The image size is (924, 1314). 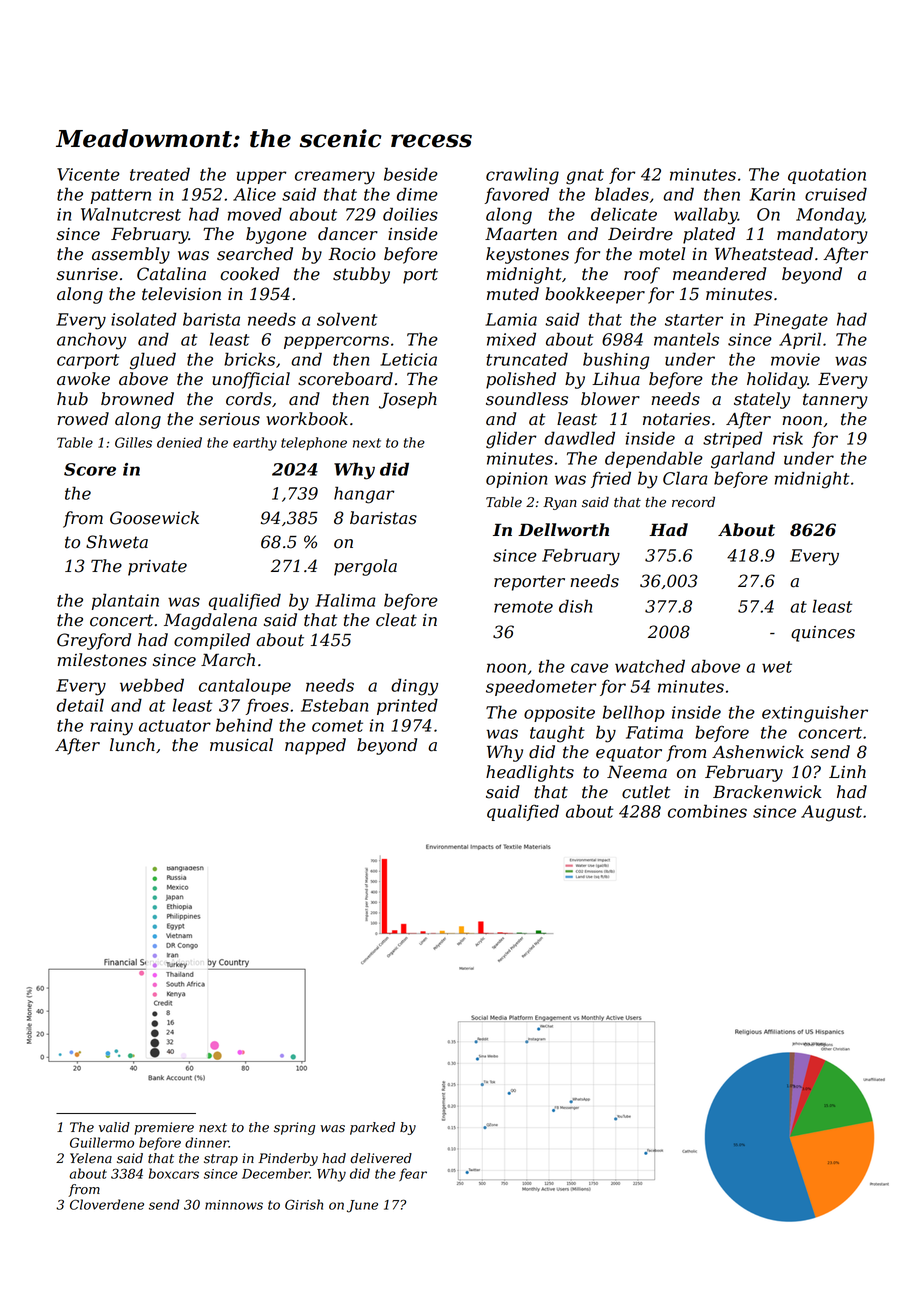 What do you see at coordinates (563, 530) in the screenshot?
I see `Dellworth` at bounding box center [563, 530].
